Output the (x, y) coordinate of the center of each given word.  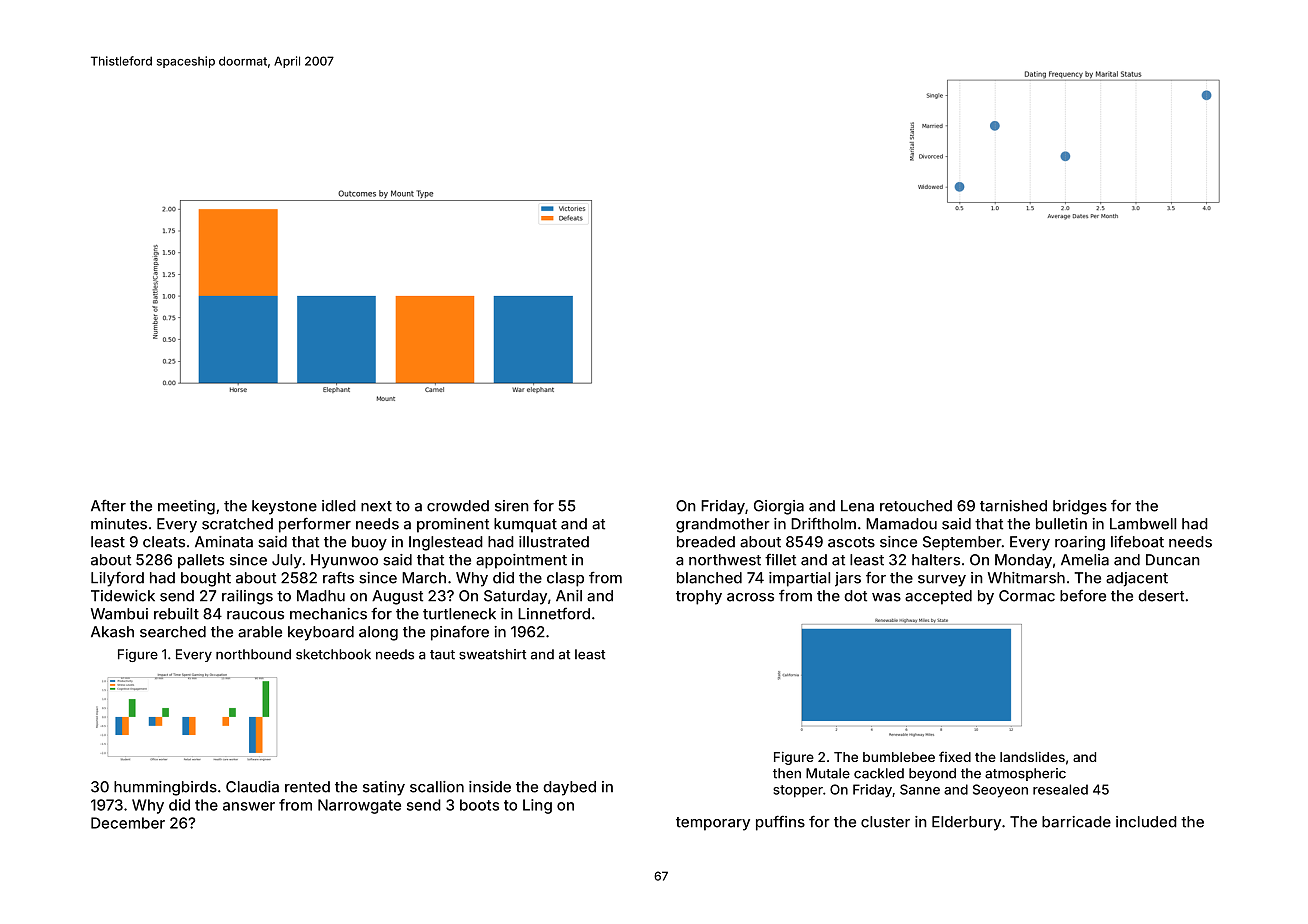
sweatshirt (492, 654)
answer (249, 806)
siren (512, 506)
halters (936, 560)
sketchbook (333, 654)
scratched (237, 524)
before (1083, 596)
